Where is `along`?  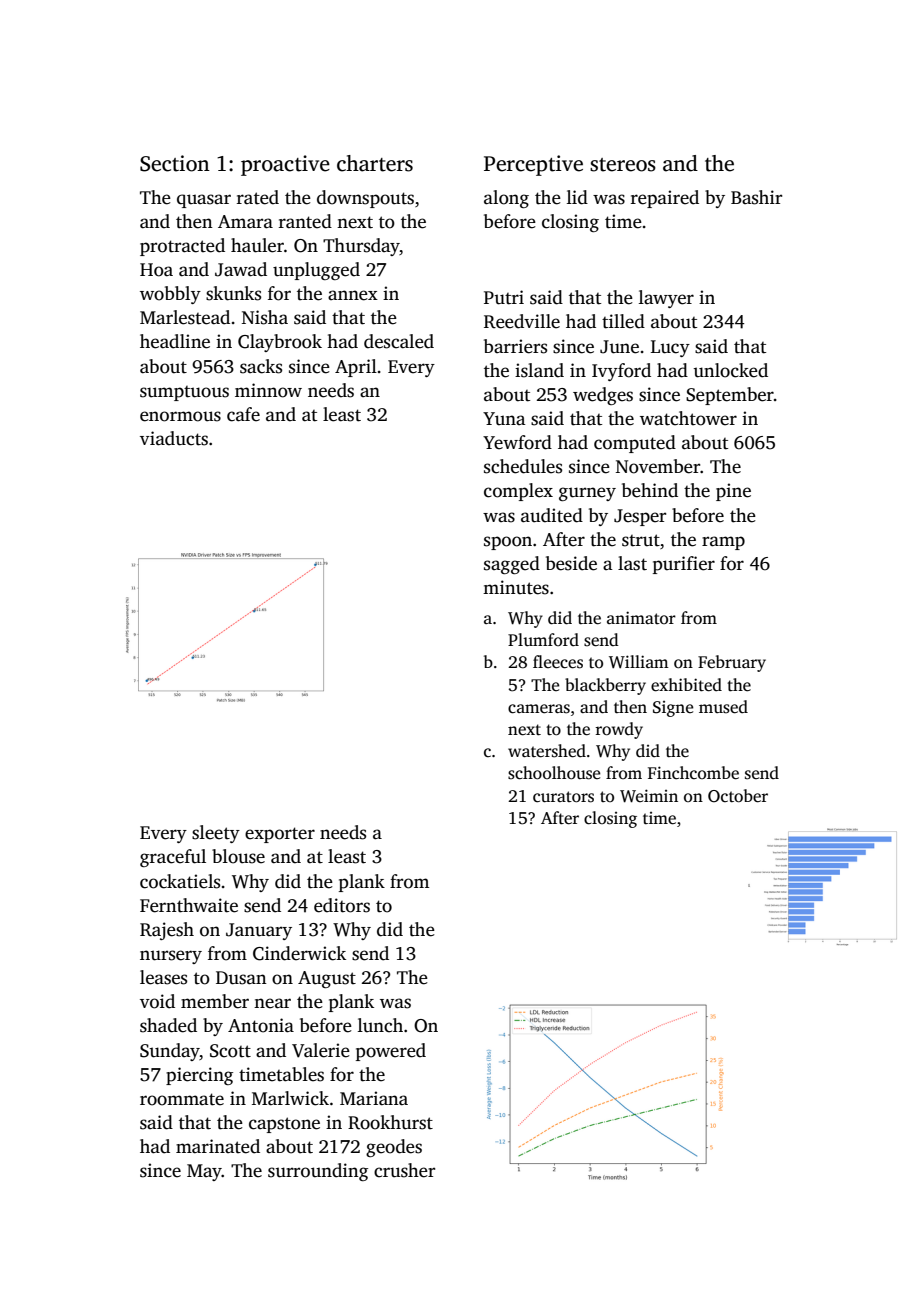
along is located at coordinates (506, 199).
